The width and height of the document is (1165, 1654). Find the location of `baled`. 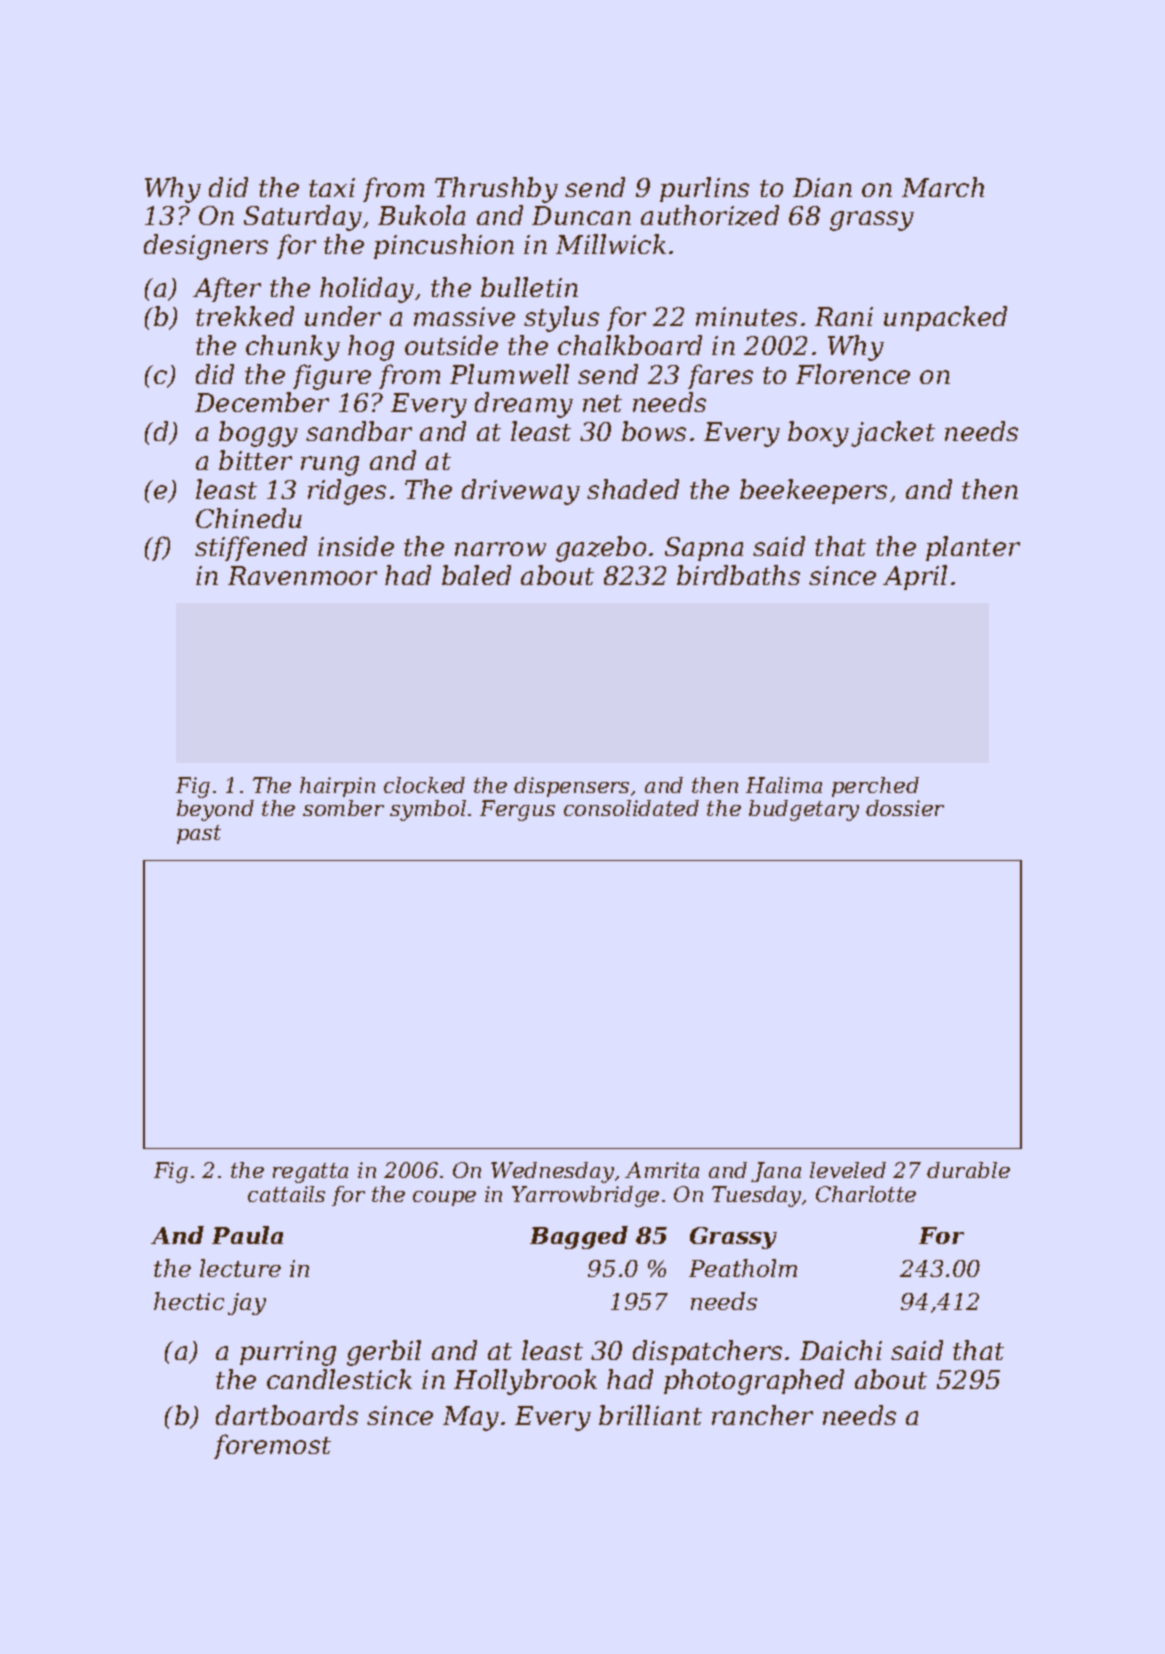

baled is located at coordinates (476, 575).
